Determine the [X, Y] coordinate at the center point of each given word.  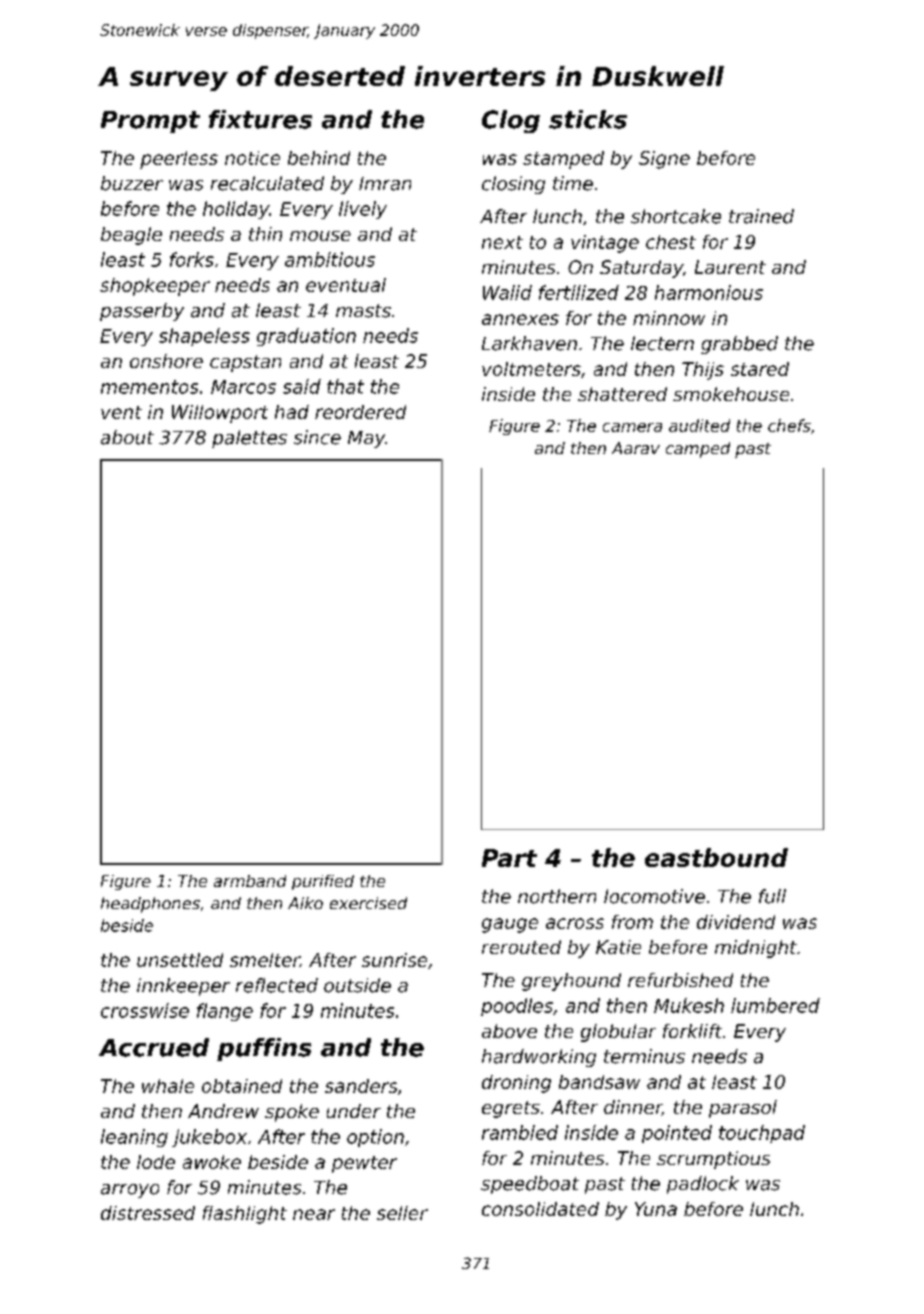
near [314, 1214]
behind [319, 158]
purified [323, 882]
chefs [789, 425]
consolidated [540, 1209]
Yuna [656, 1209]
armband [250, 881]
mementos [149, 387]
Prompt [150, 122]
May [366, 439]
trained [761, 216]
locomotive [654, 896]
